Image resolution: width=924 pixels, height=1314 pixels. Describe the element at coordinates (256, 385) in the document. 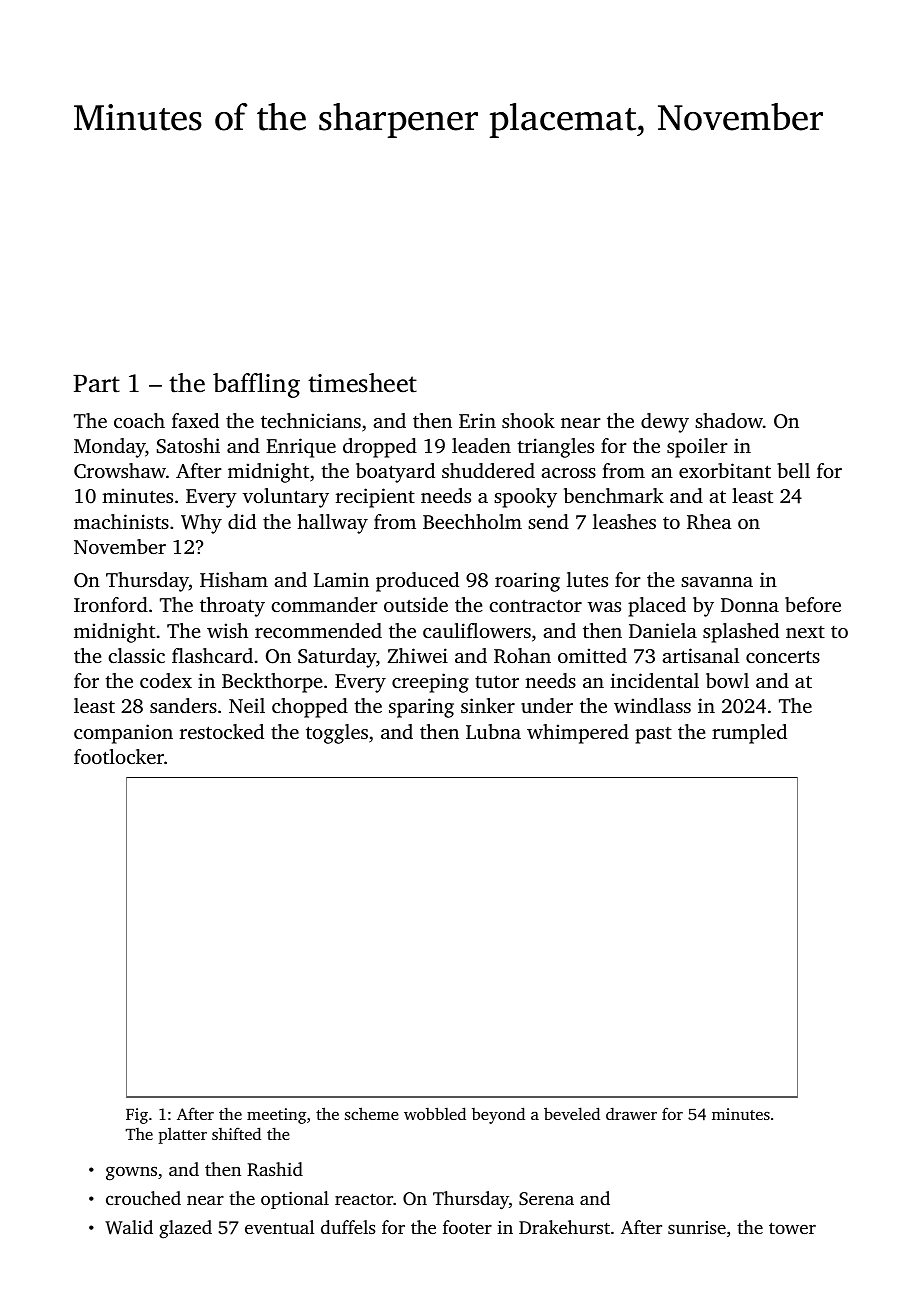

I see `baffling` at that location.
